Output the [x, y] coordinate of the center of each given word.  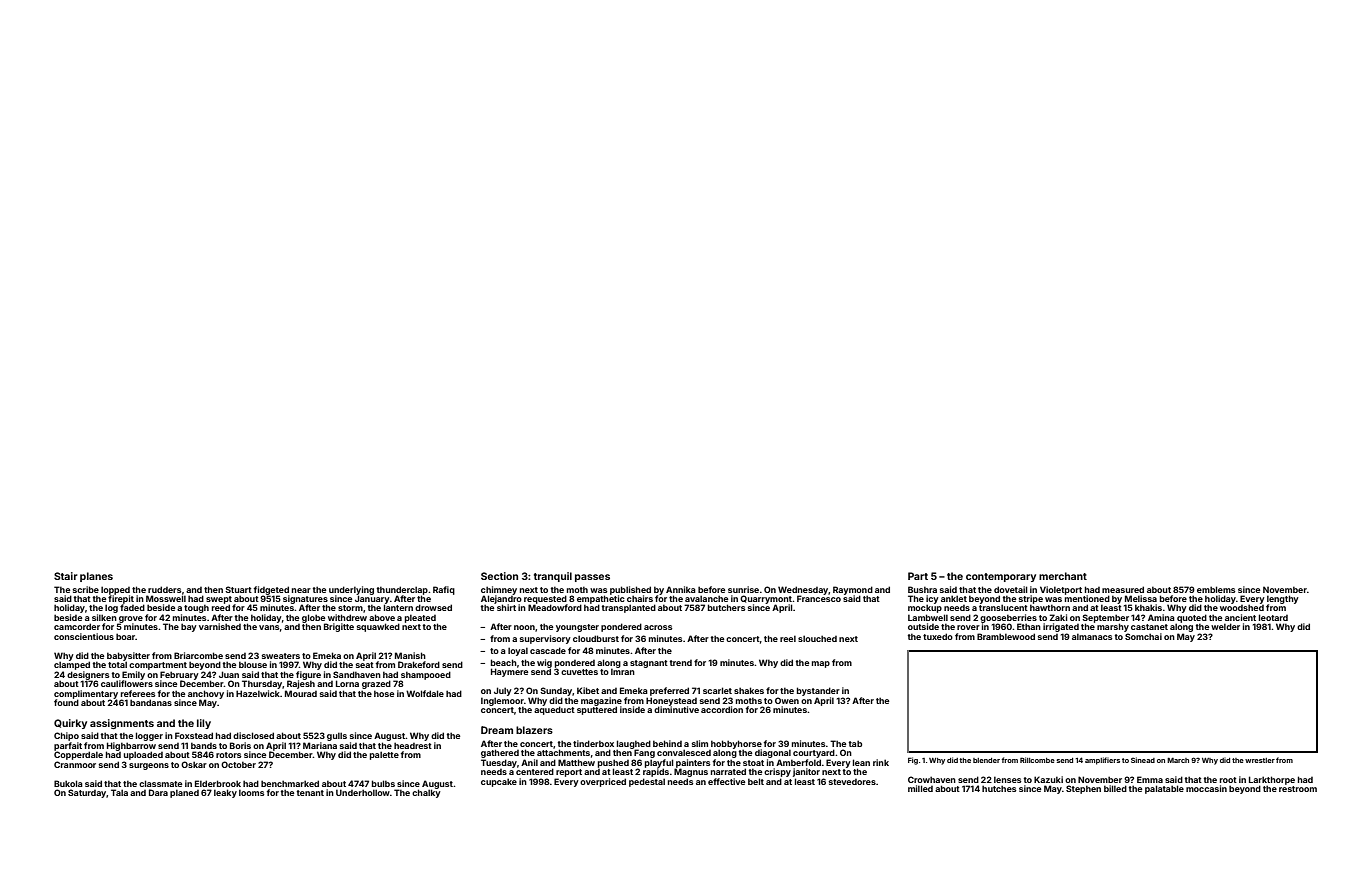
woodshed [1242, 607]
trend [681, 663]
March [1178, 760]
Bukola [68, 783]
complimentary [86, 694]
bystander [818, 691]
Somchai [1143, 636]
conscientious [84, 636]
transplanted [629, 608]
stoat [753, 763]
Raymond [853, 590]
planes [96, 577]
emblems [1216, 589]
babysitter [128, 656]
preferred [669, 691]
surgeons [149, 766]
